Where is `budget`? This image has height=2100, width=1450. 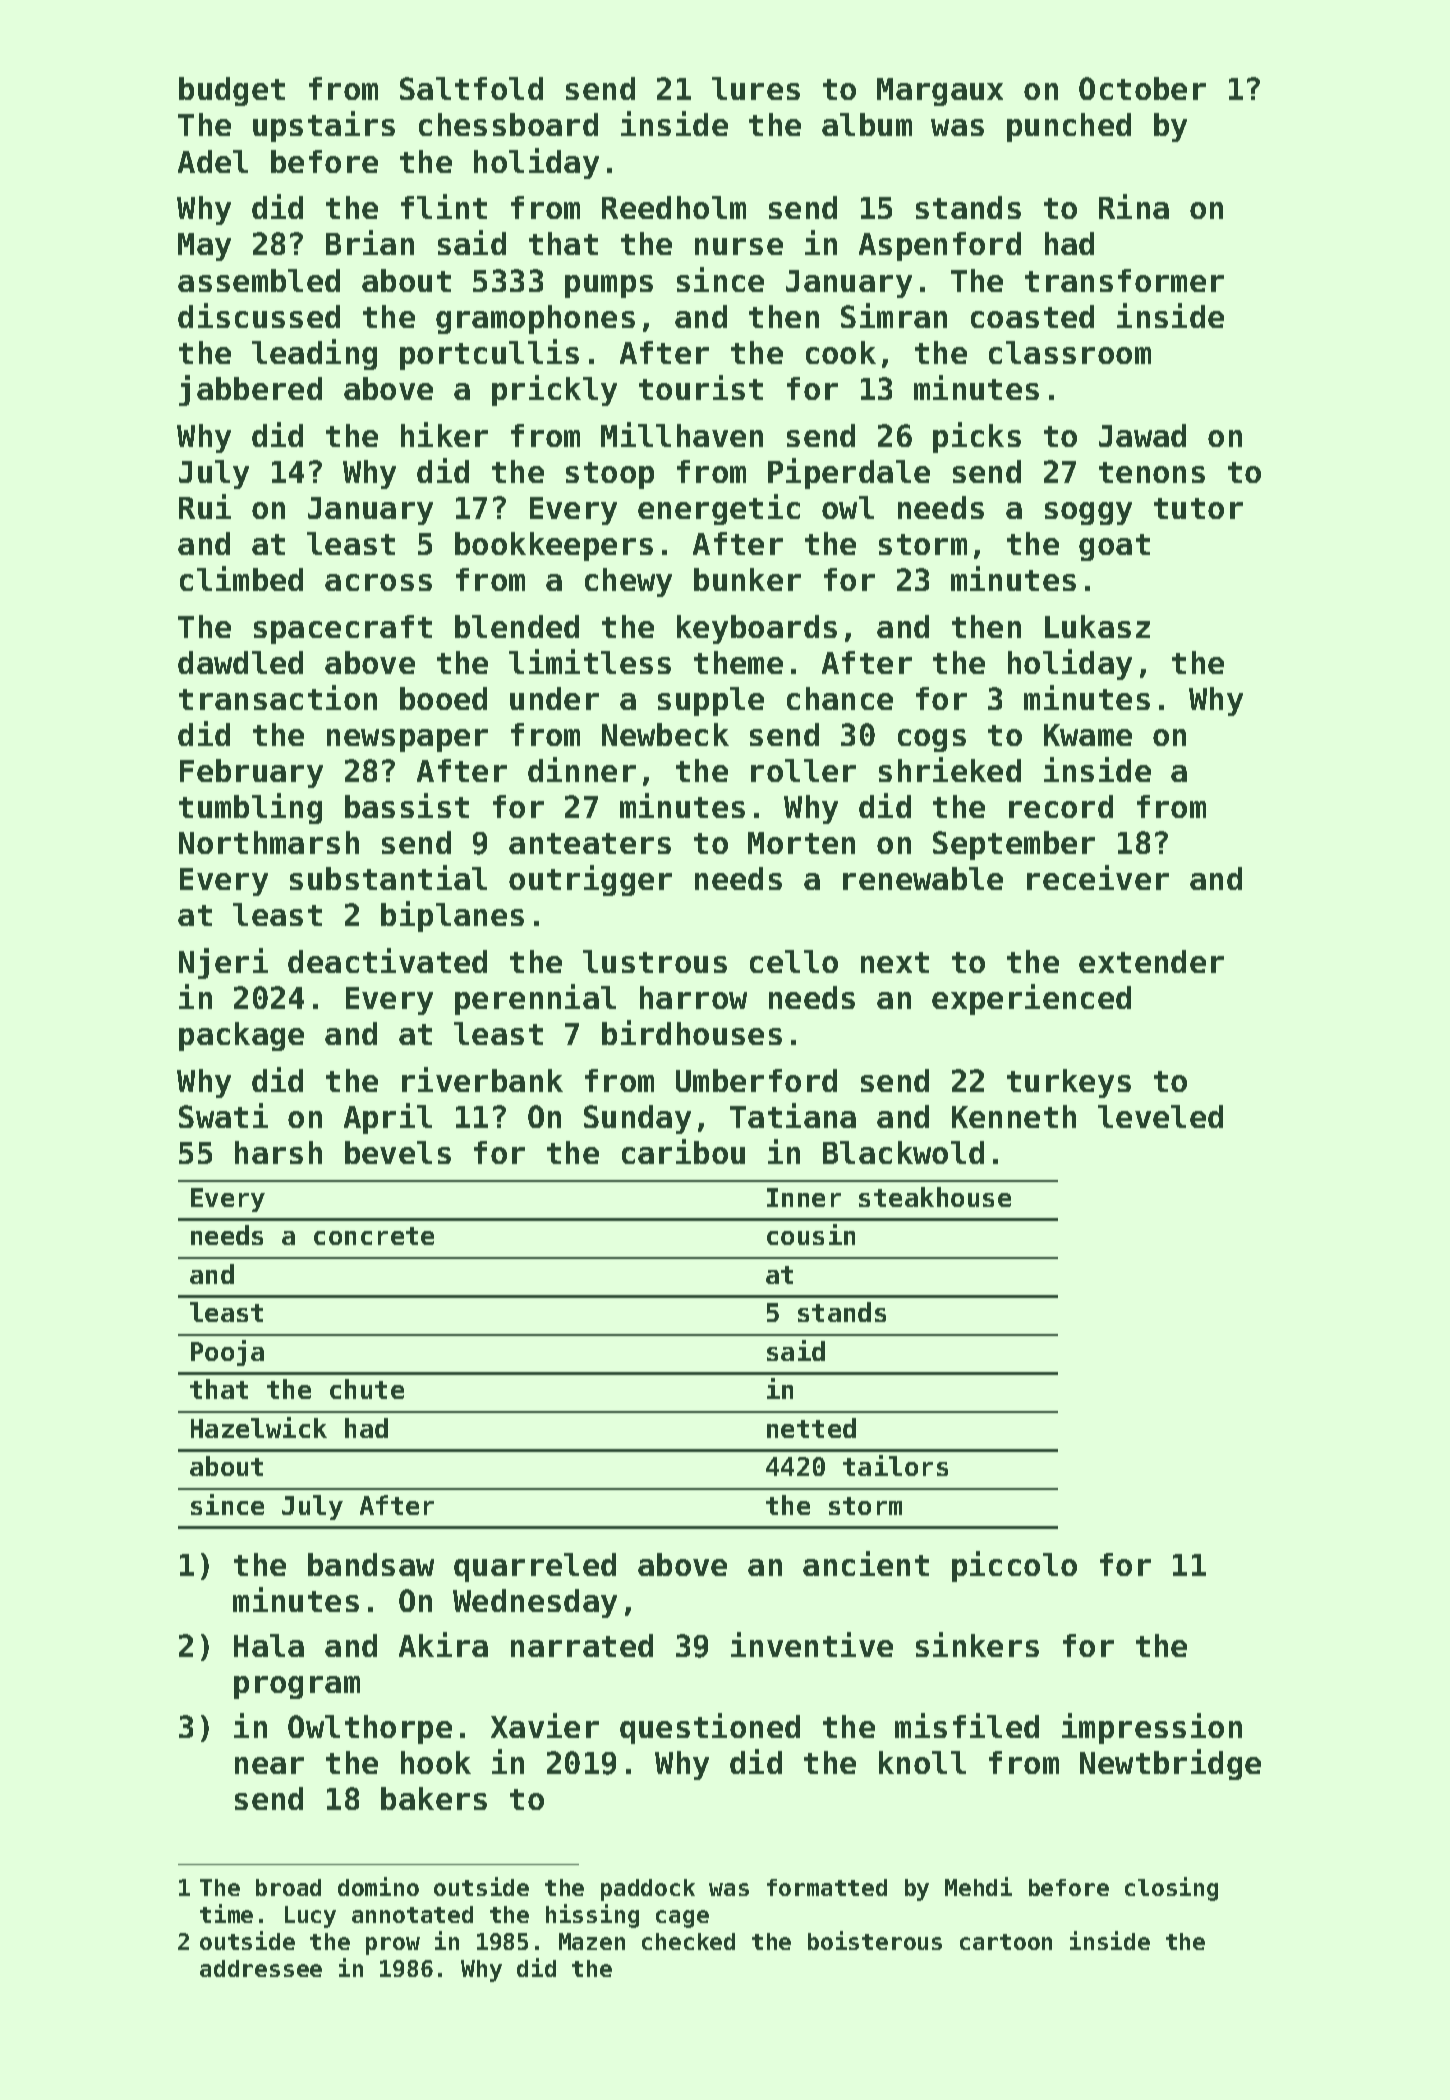
budget is located at coordinates (232, 91).
